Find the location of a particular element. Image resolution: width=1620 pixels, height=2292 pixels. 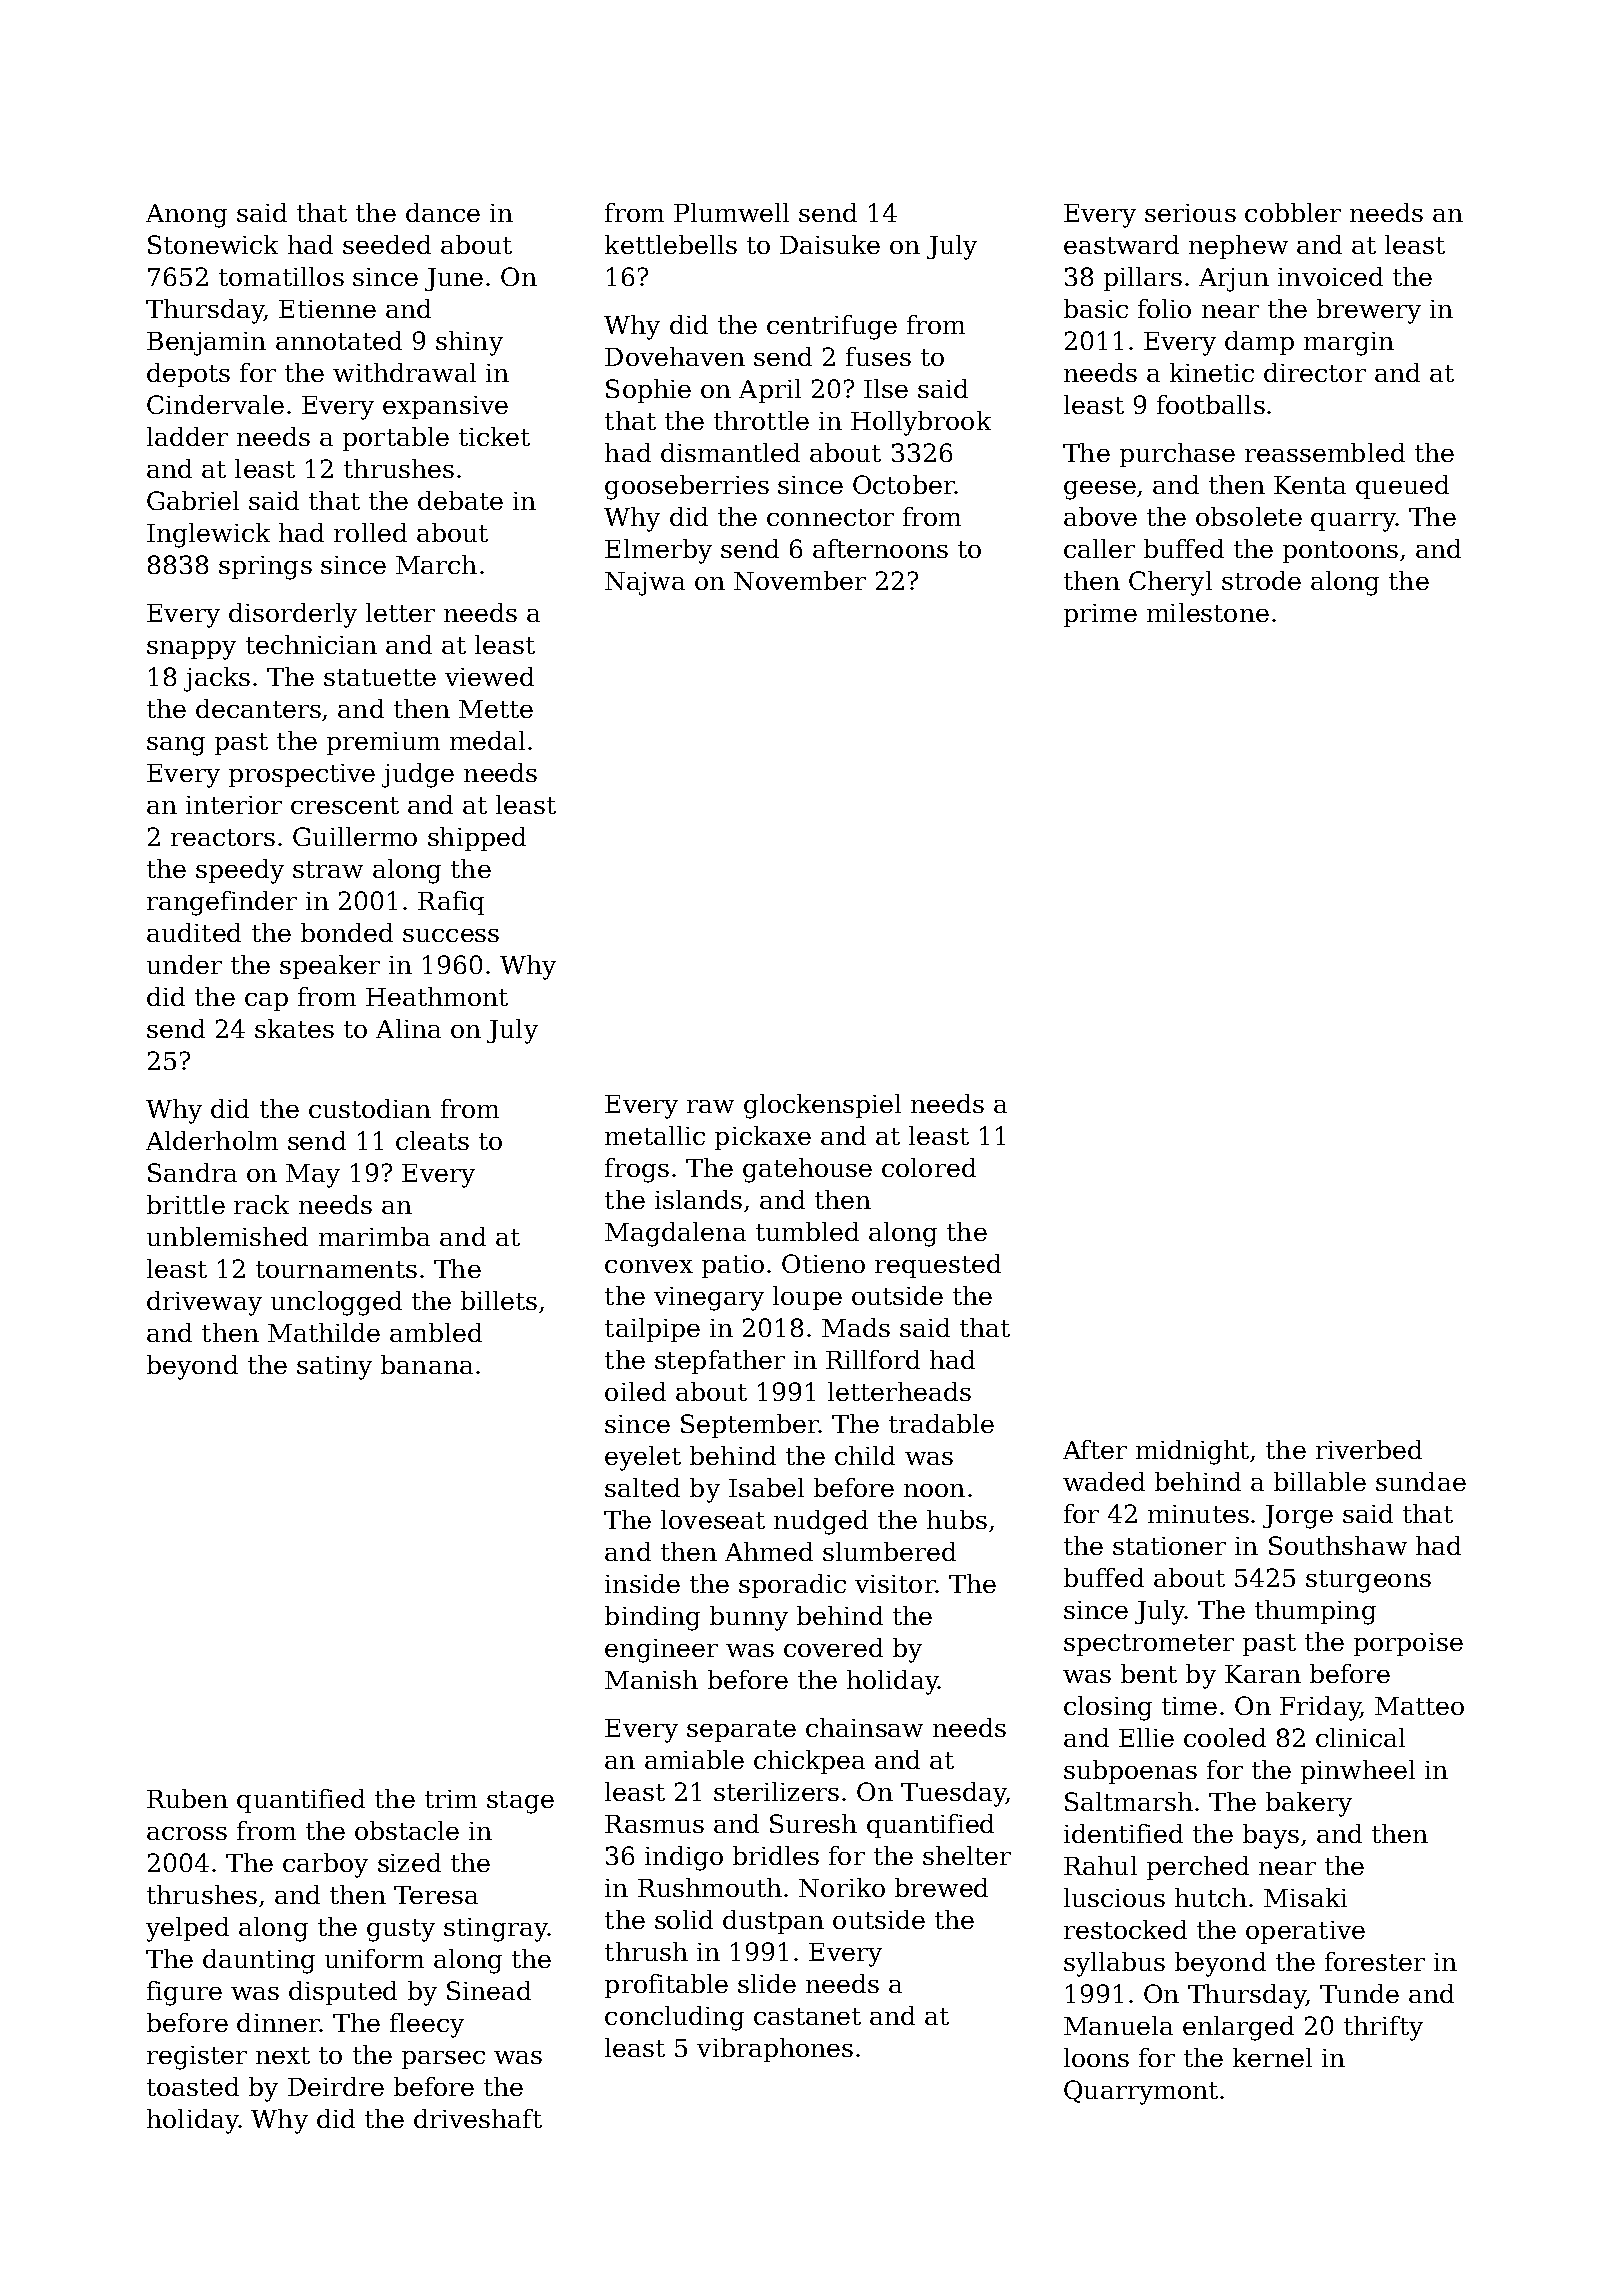

cobbler is located at coordinates (1293, 212).
